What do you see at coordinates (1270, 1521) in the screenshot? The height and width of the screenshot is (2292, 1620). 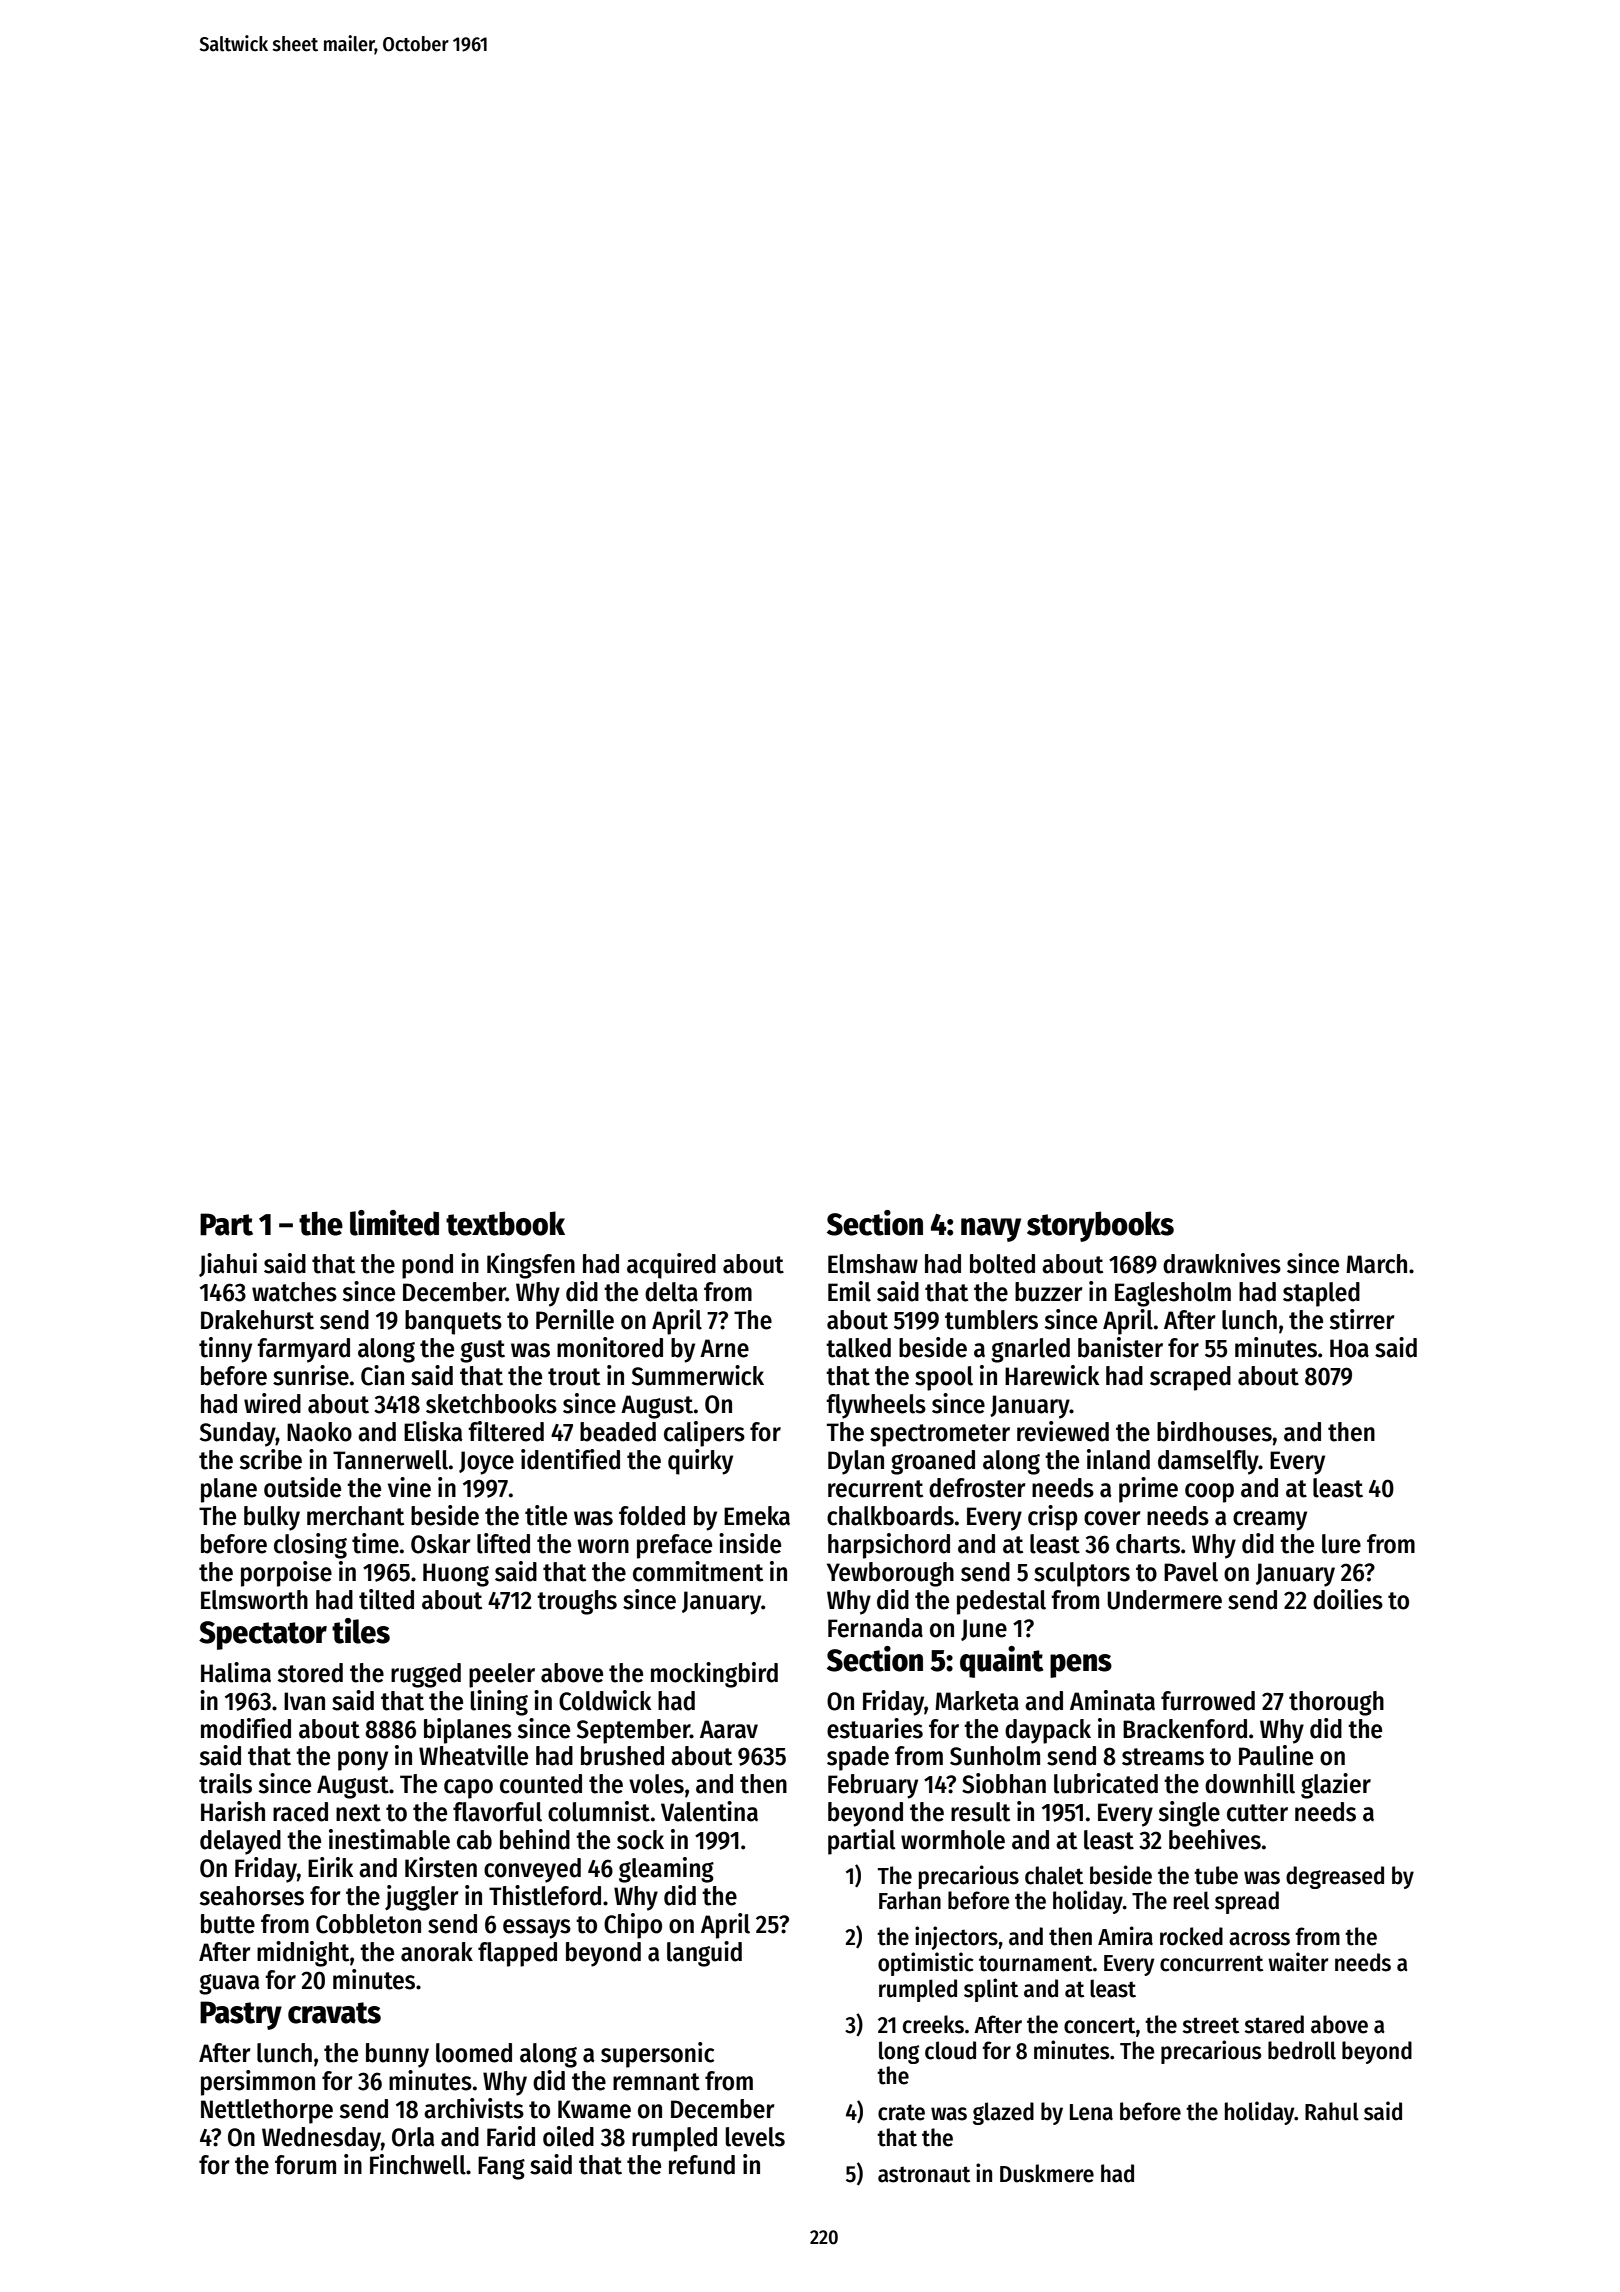 I see `creamy` at bounding box center [1270, 1521].
